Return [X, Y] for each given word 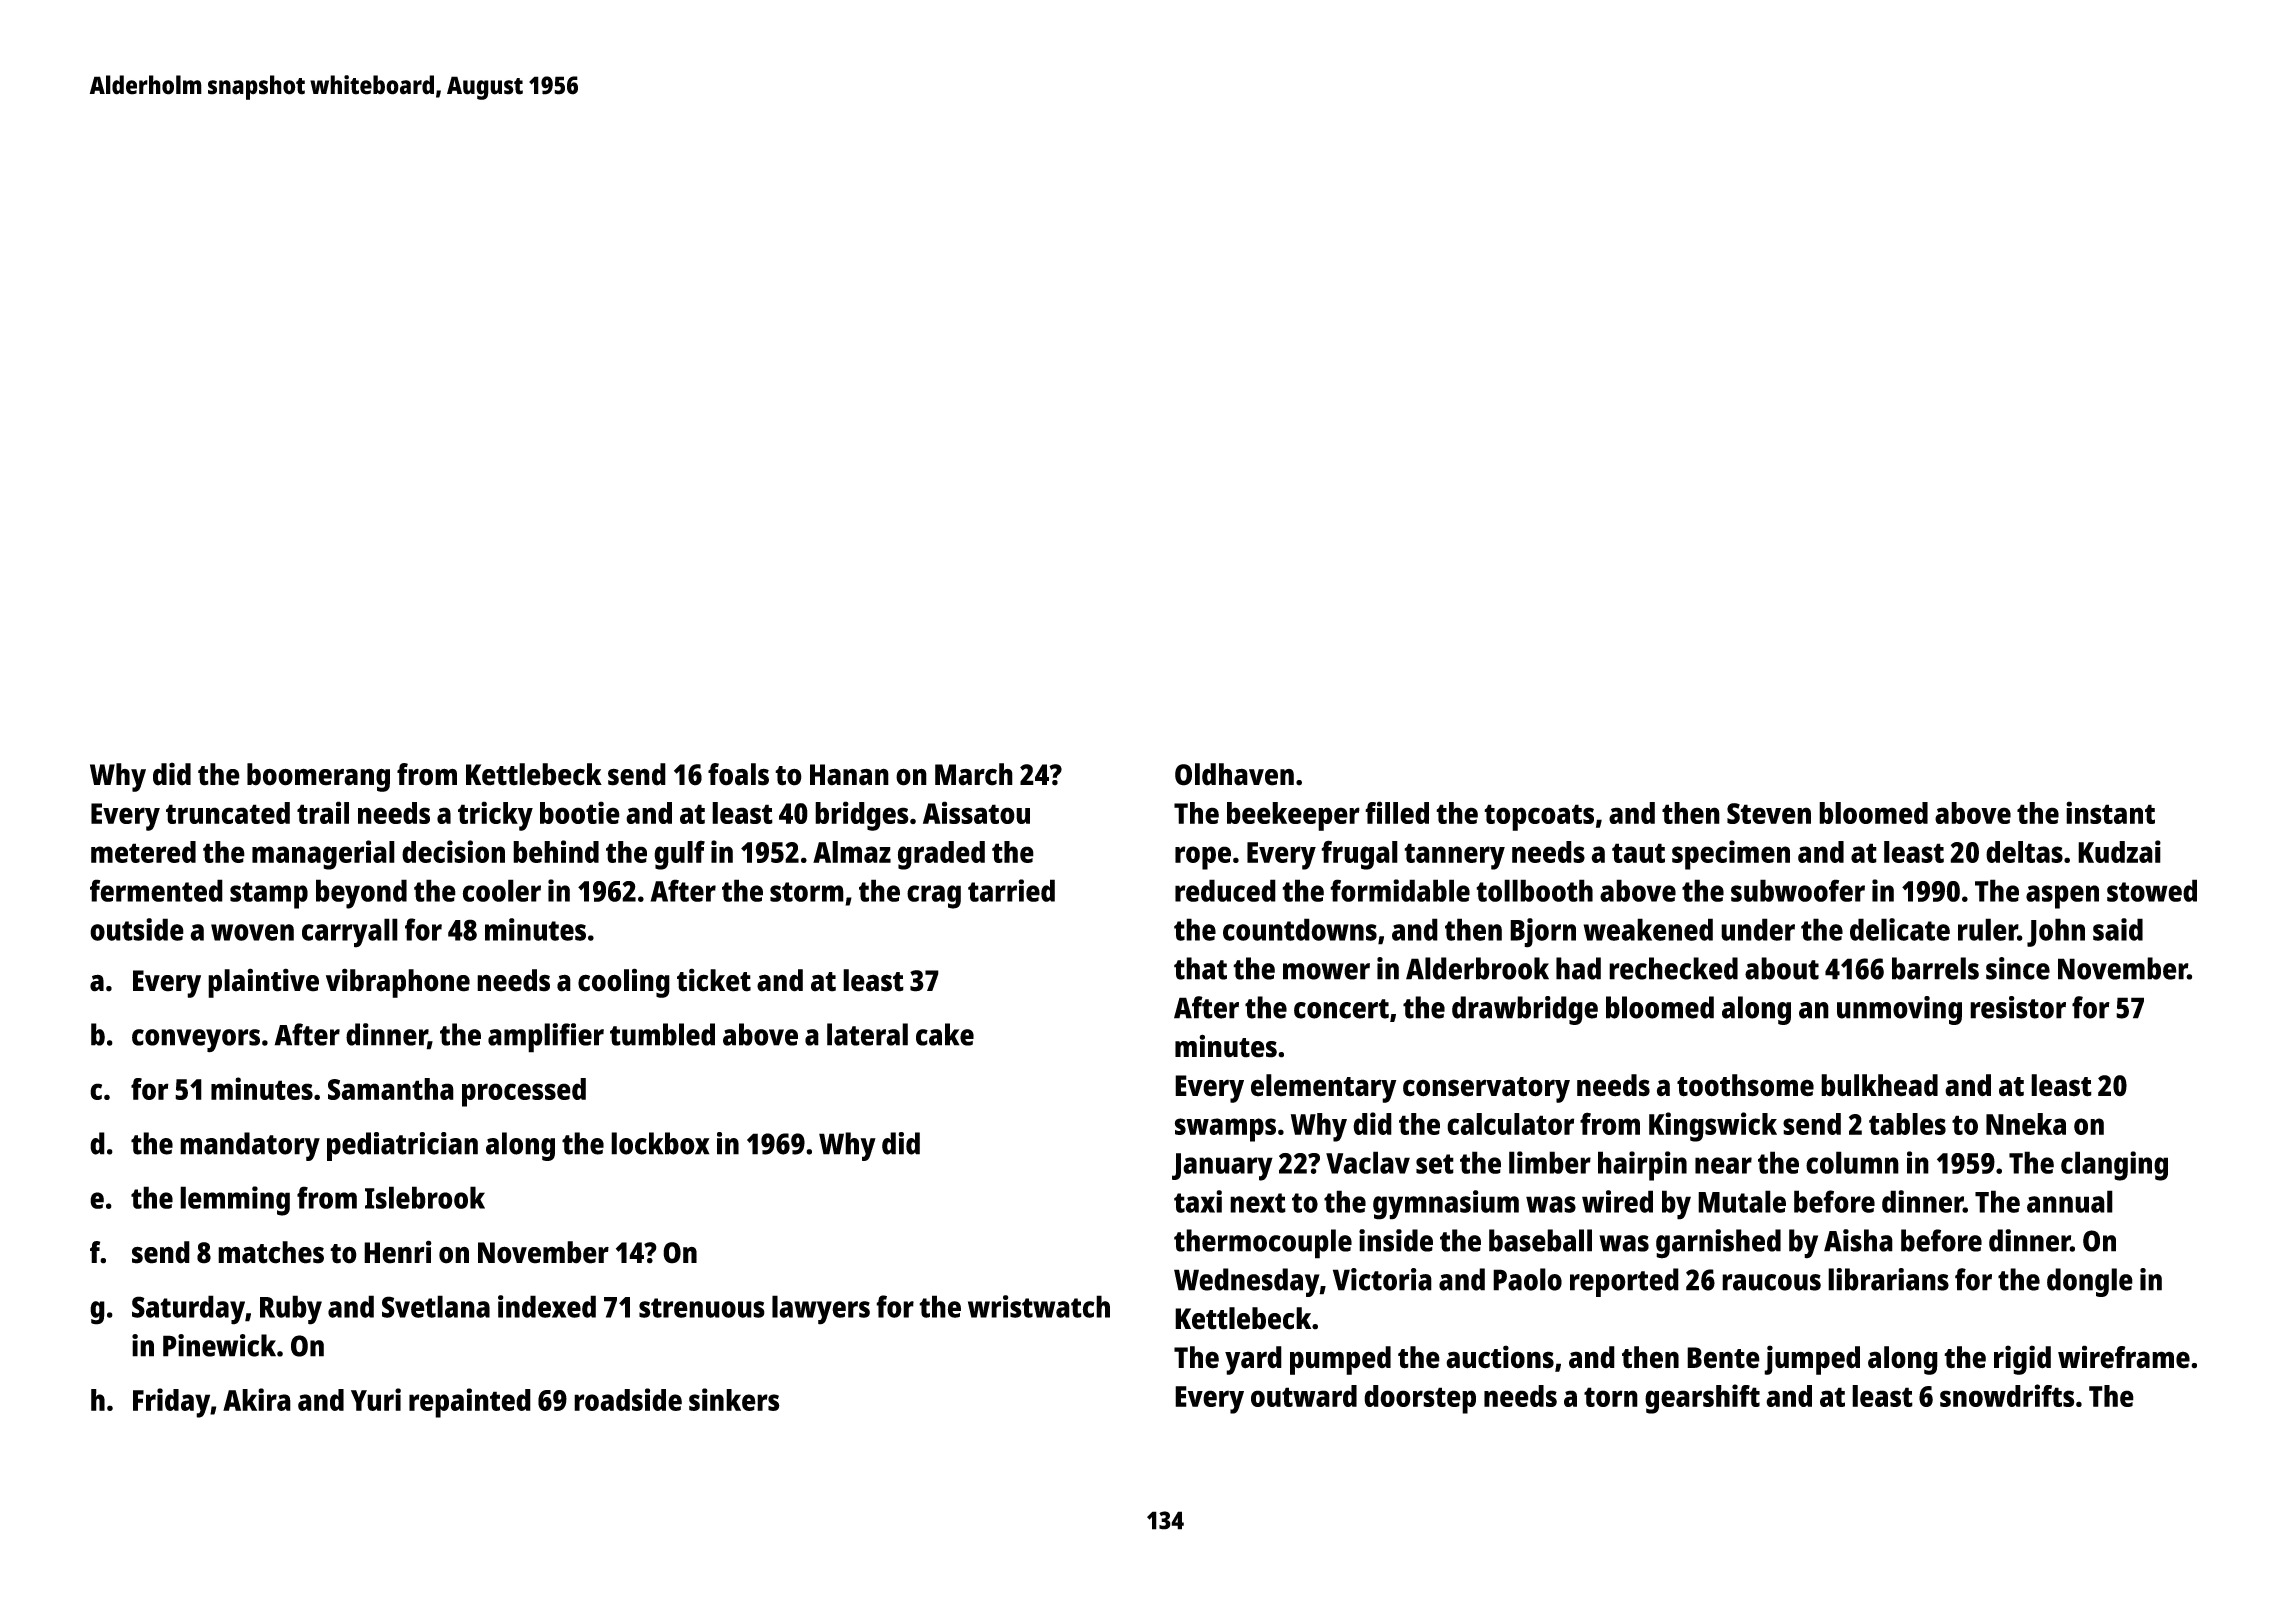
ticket [714, 980]
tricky [495, 816]
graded [941, 855]
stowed [2152, 890]
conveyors [196, 1041]
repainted [470, 1403]
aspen [2062, 897]
